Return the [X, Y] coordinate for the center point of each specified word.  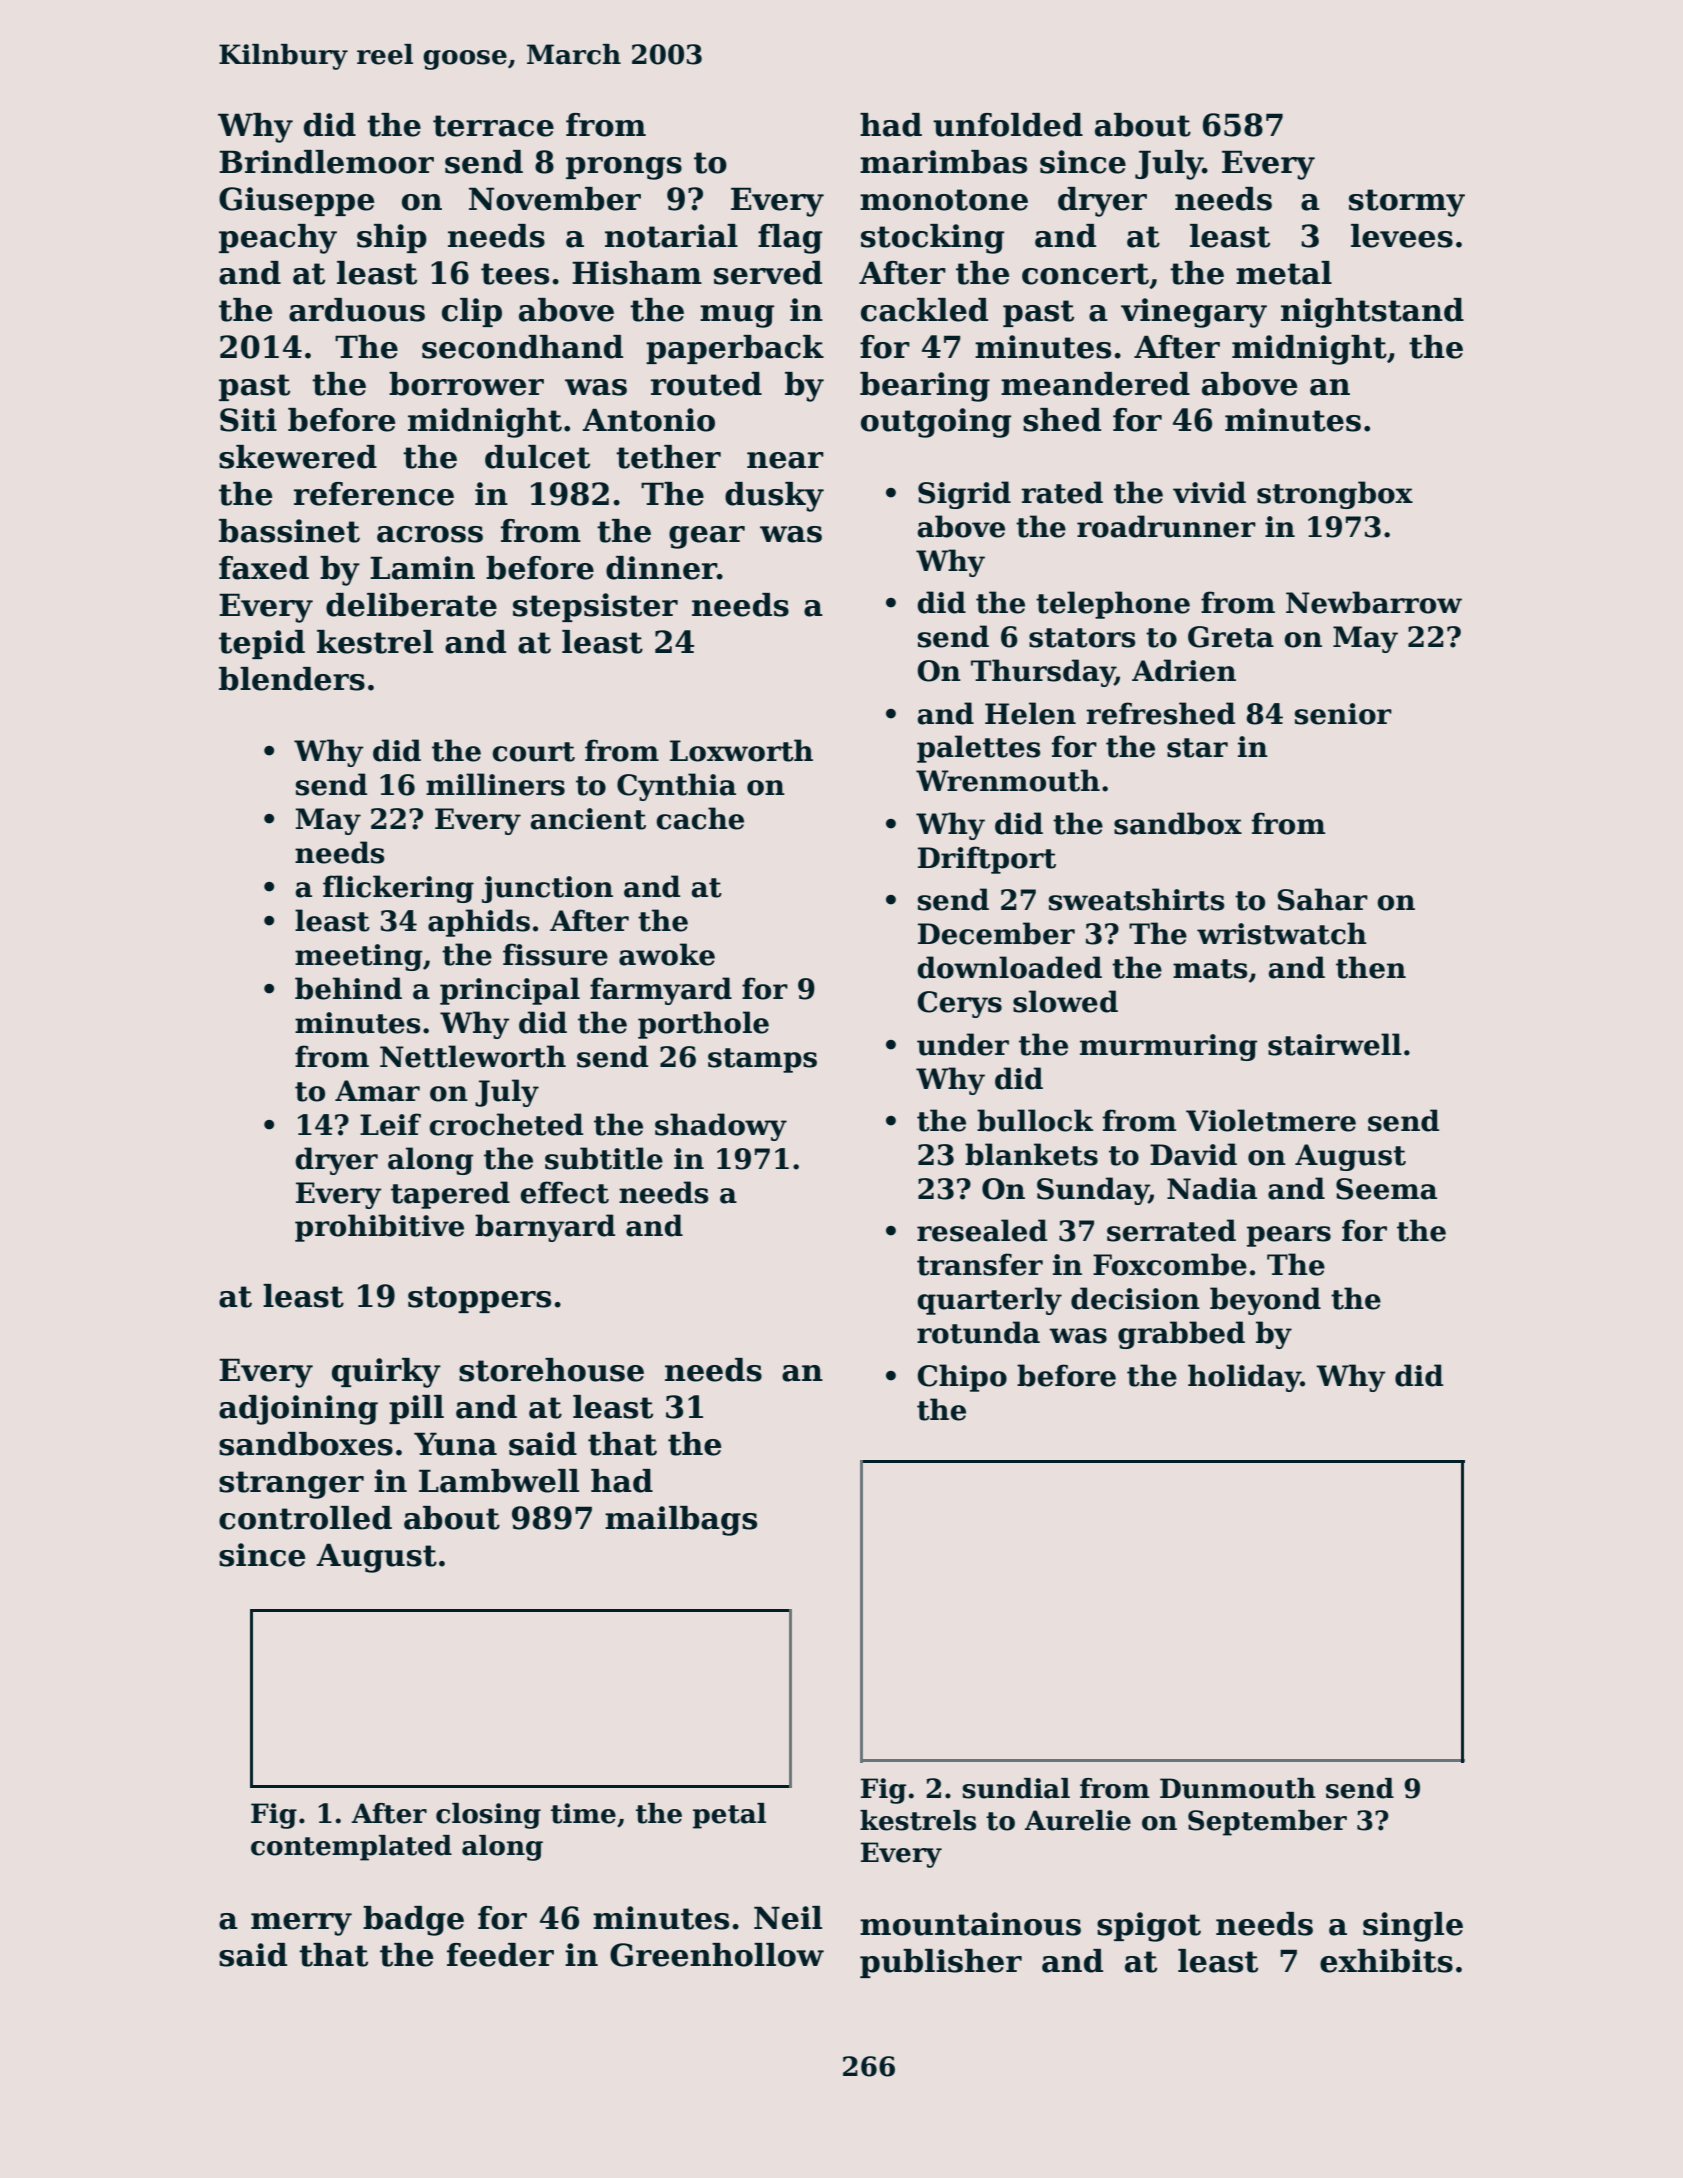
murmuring [1168, 1047]
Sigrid [964, 495]
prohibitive [379, 1228]
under [963, 1044]
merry [301, 1924]
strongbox [1335, 495]
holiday [1244, 1378]
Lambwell [499, 1481]
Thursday [1043, 673]
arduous [357, 310]
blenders [292, 679]
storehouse [551, 1370]
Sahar [1323, 899]
